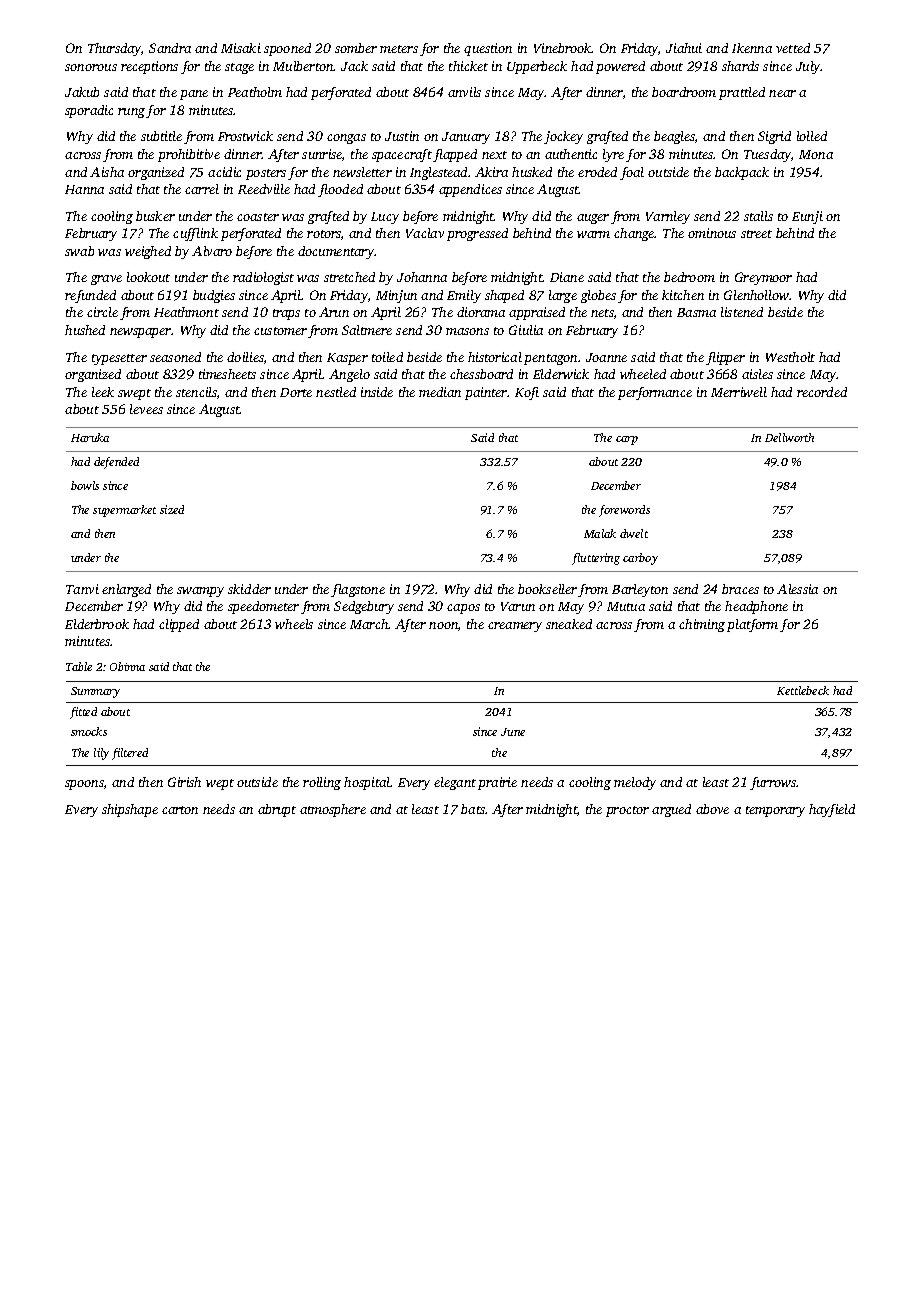 The height and width of the screenshot is (1308, 924). I want to click on pane, so click(194, 95).
